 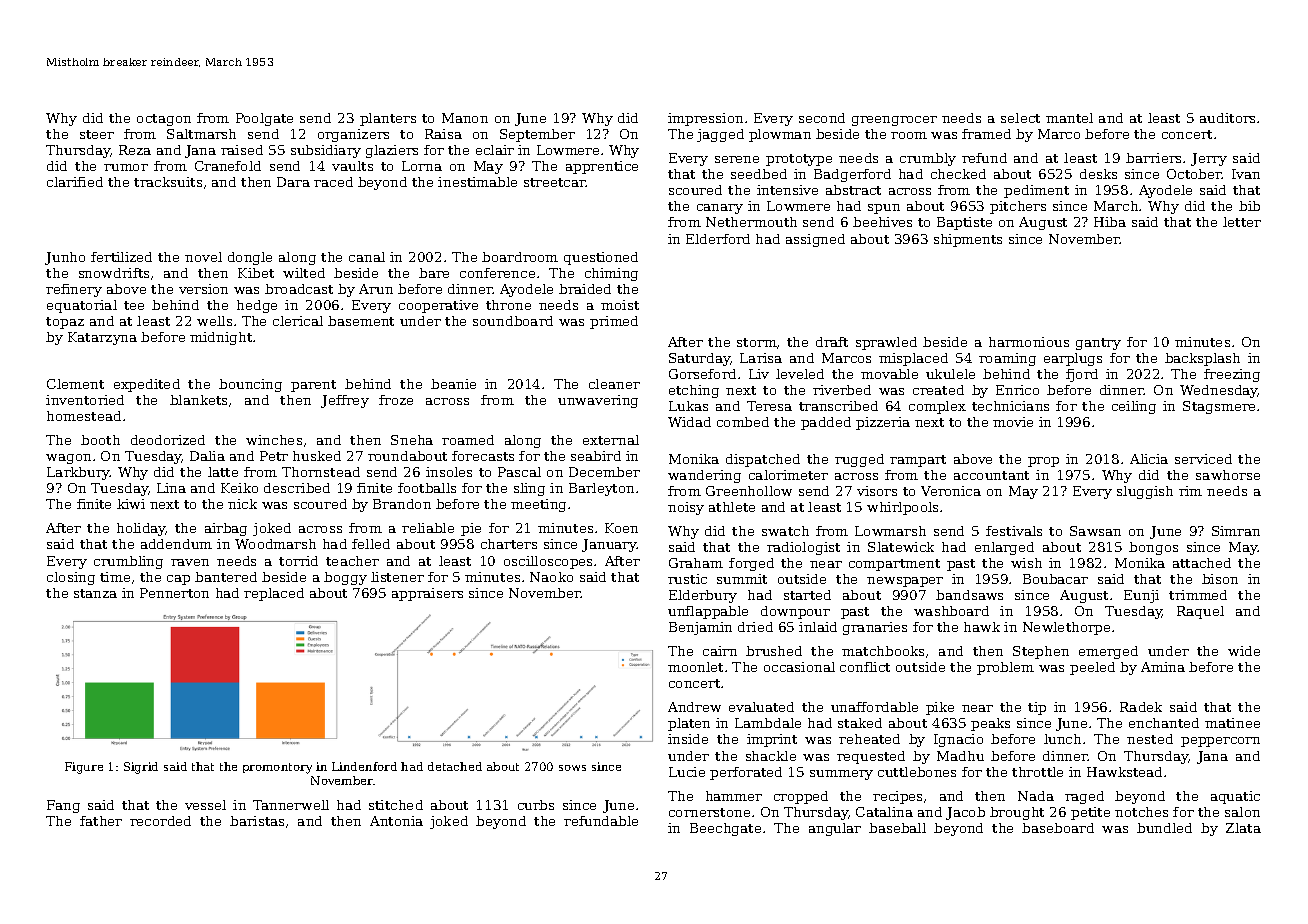 I want to click on questioned, so click(x=601, y=258).
